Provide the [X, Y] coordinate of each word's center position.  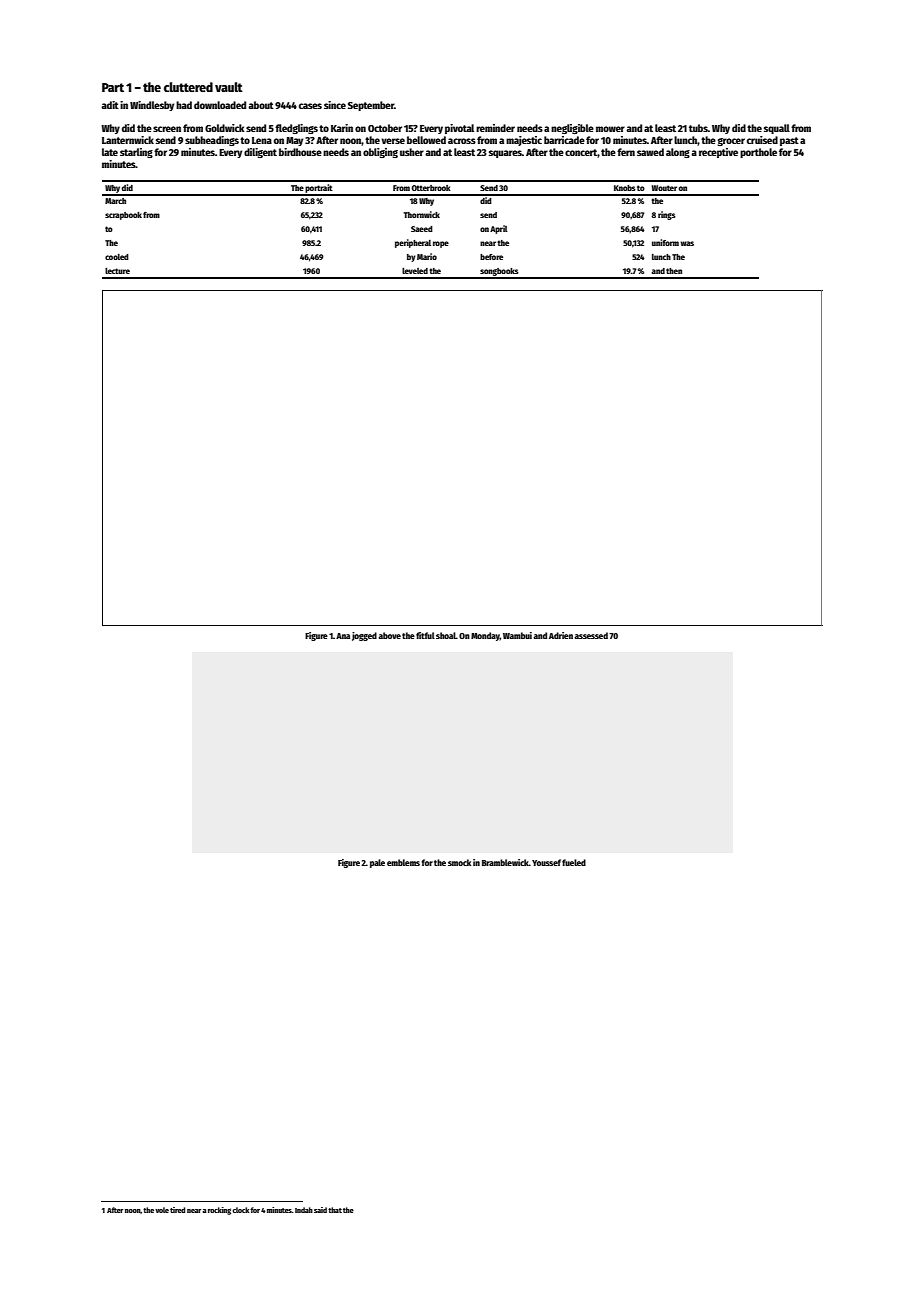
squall [777, 129]
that [335, 1210]
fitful [425, 635]
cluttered [188, 87]
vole [162, 1210]
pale [377, 863]
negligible [572, 129]
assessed [591, 635]
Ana [343, 636]
